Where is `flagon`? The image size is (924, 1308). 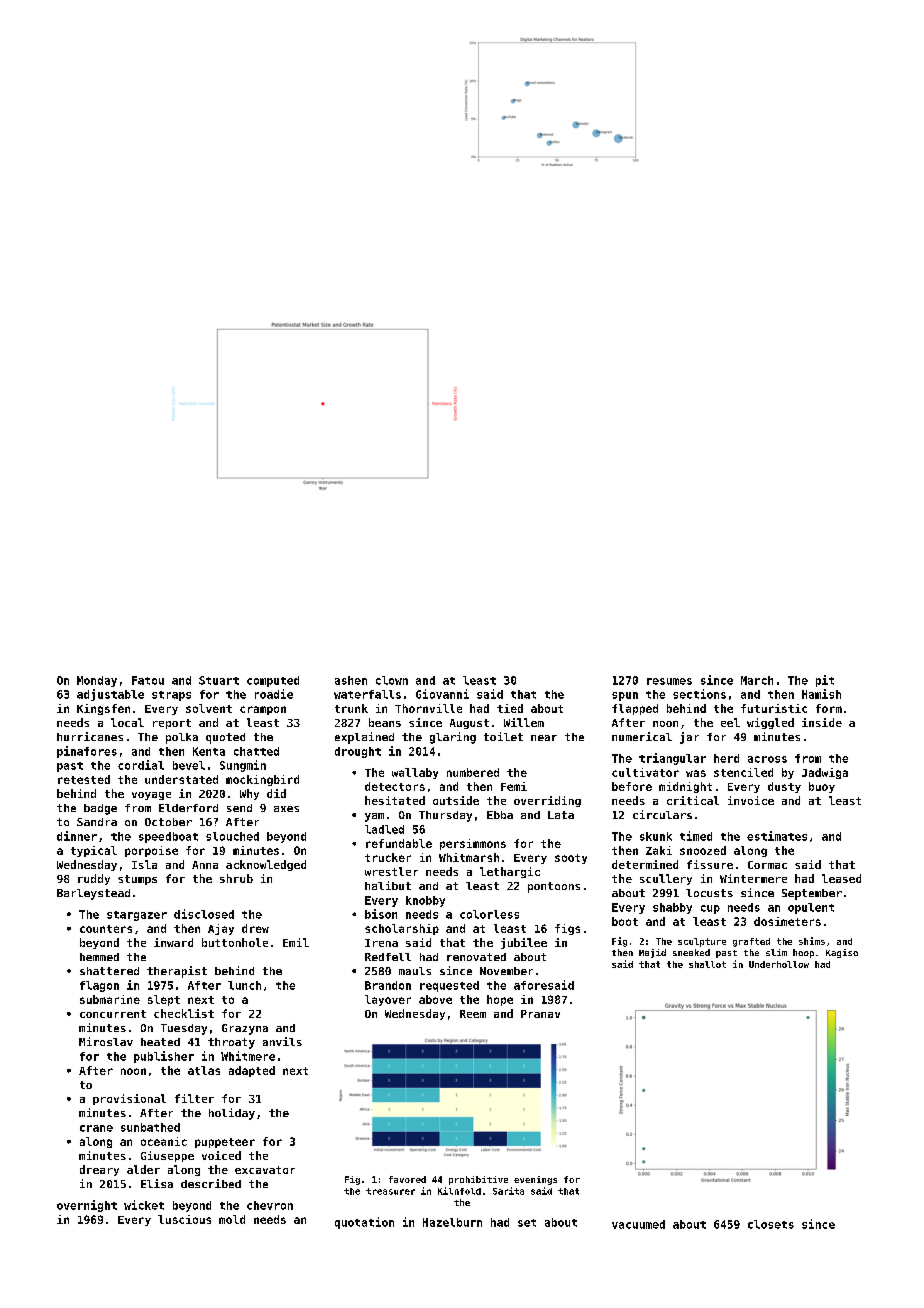 flagon is located at coordinates (99, 986).
